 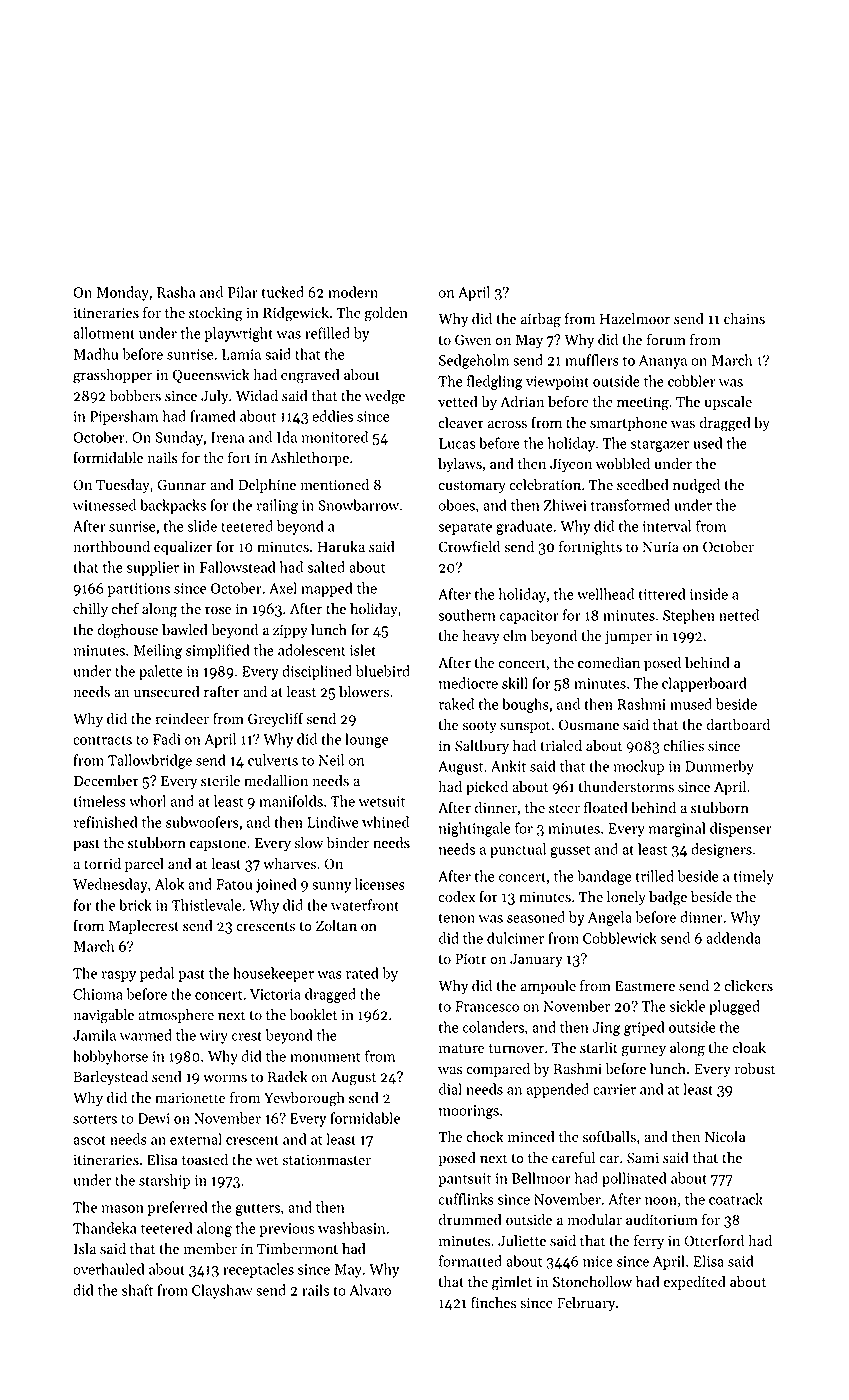 What do you see at coordinates (741, 829) in the screenshot?
I see `dispenser` at bounding box center [741, 829].
